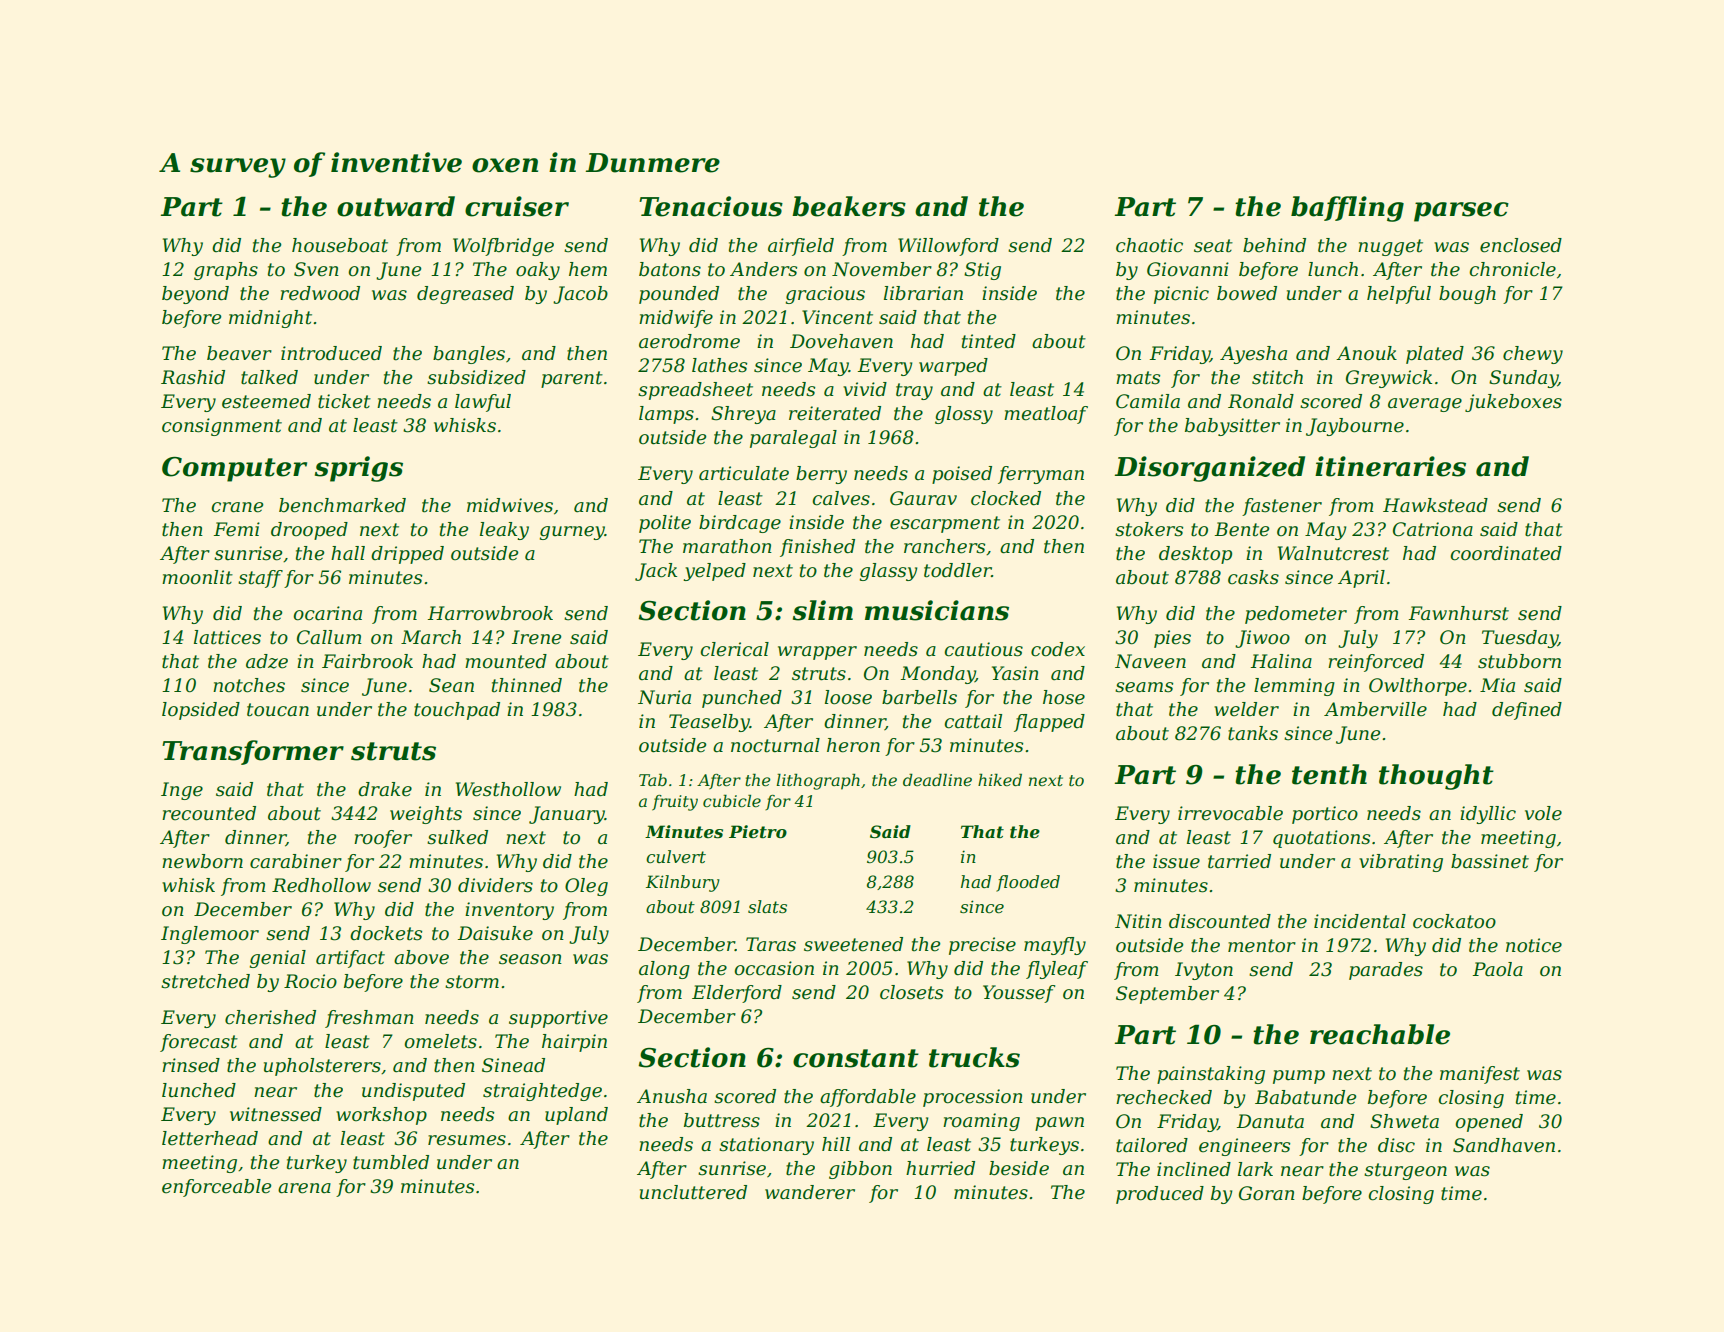 This document has height=1332, width=1724. What do you see at coordinates (679, 295) in the document?
I see `pounded` at bounding box center [679, 295].
